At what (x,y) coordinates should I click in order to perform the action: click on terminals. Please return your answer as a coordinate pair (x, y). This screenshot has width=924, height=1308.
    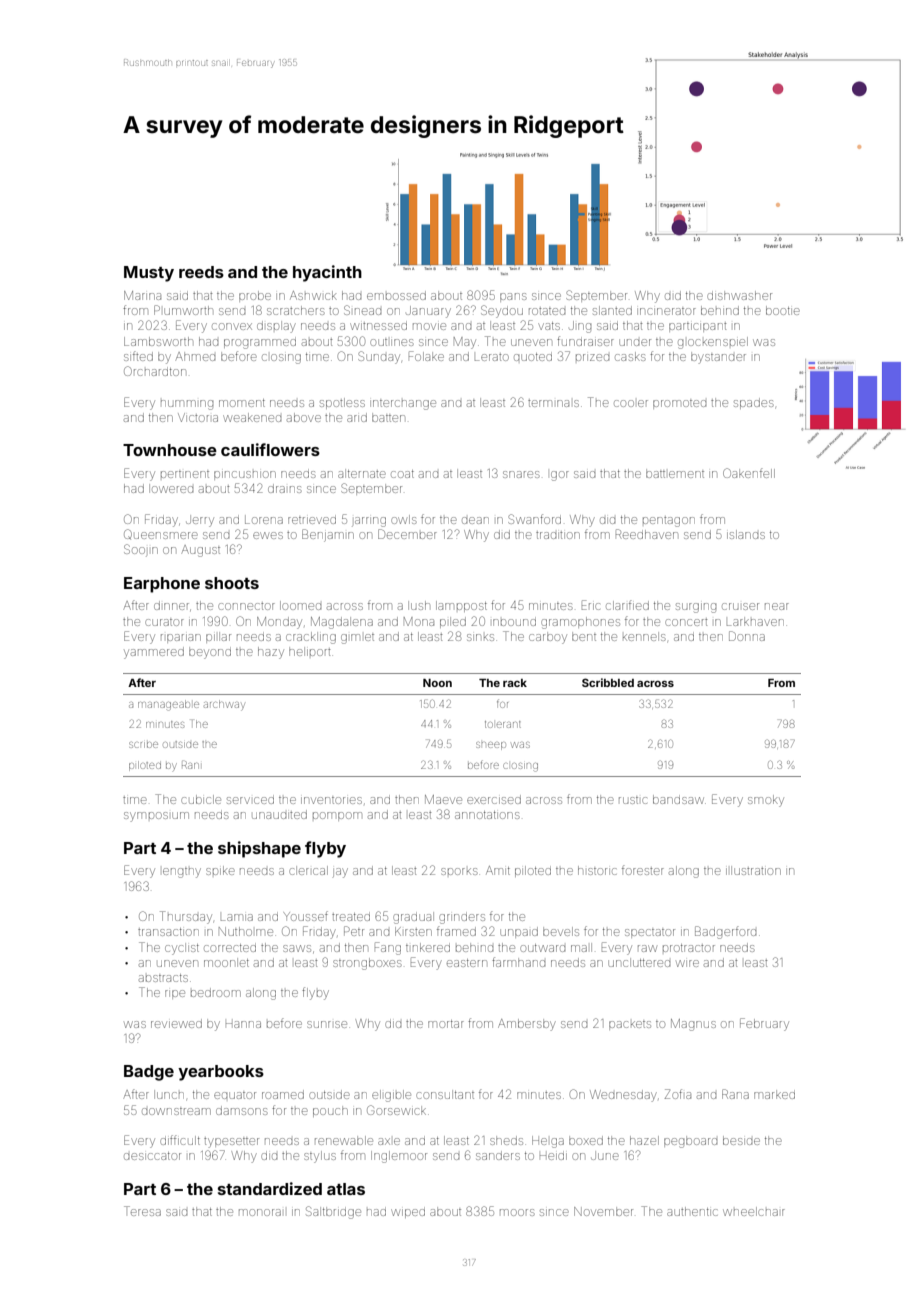
    Looking at the image, I should click on (553, 403).
